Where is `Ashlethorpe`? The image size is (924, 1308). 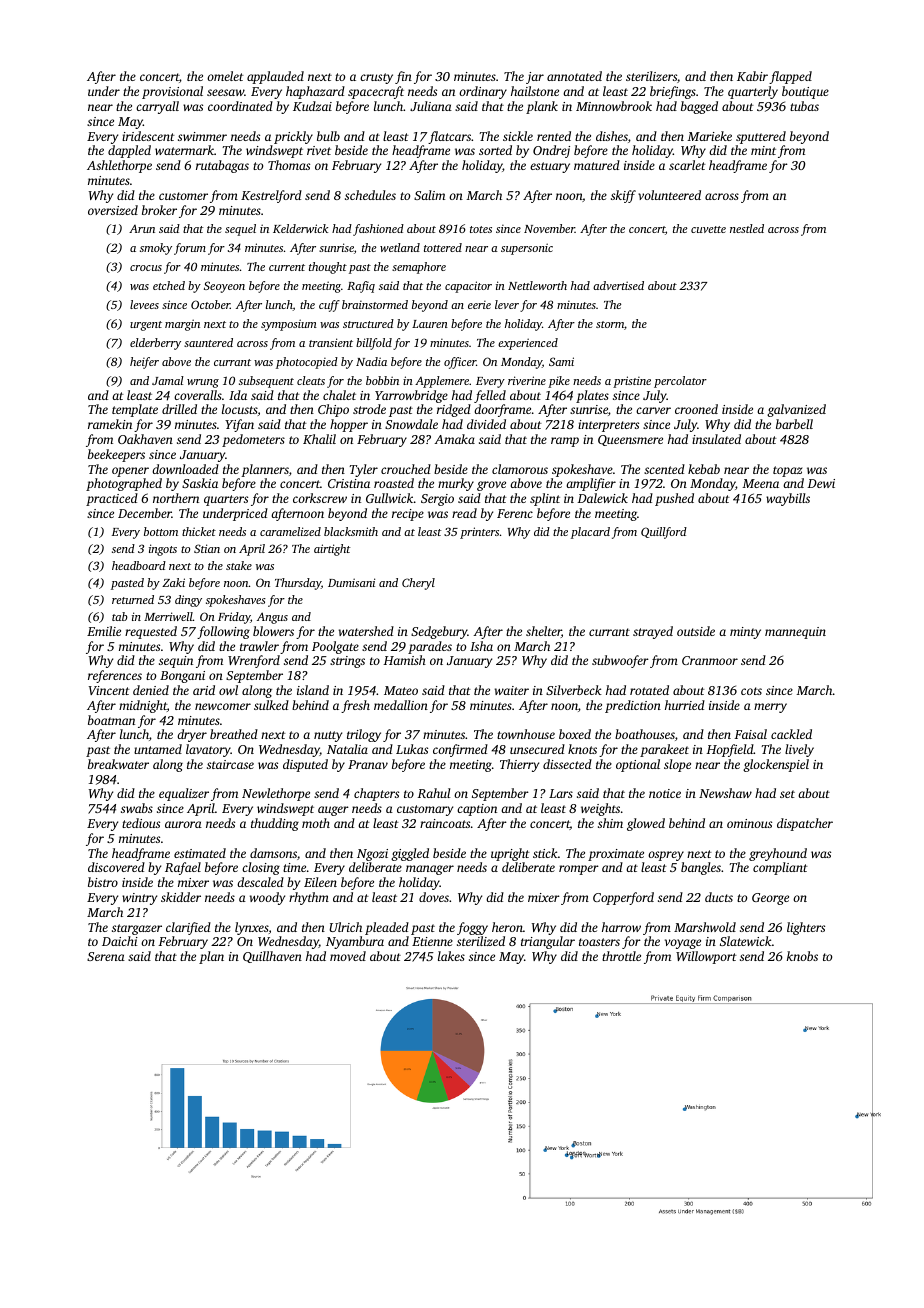 Ashlethorpe is located at coordinates (119, 166).
